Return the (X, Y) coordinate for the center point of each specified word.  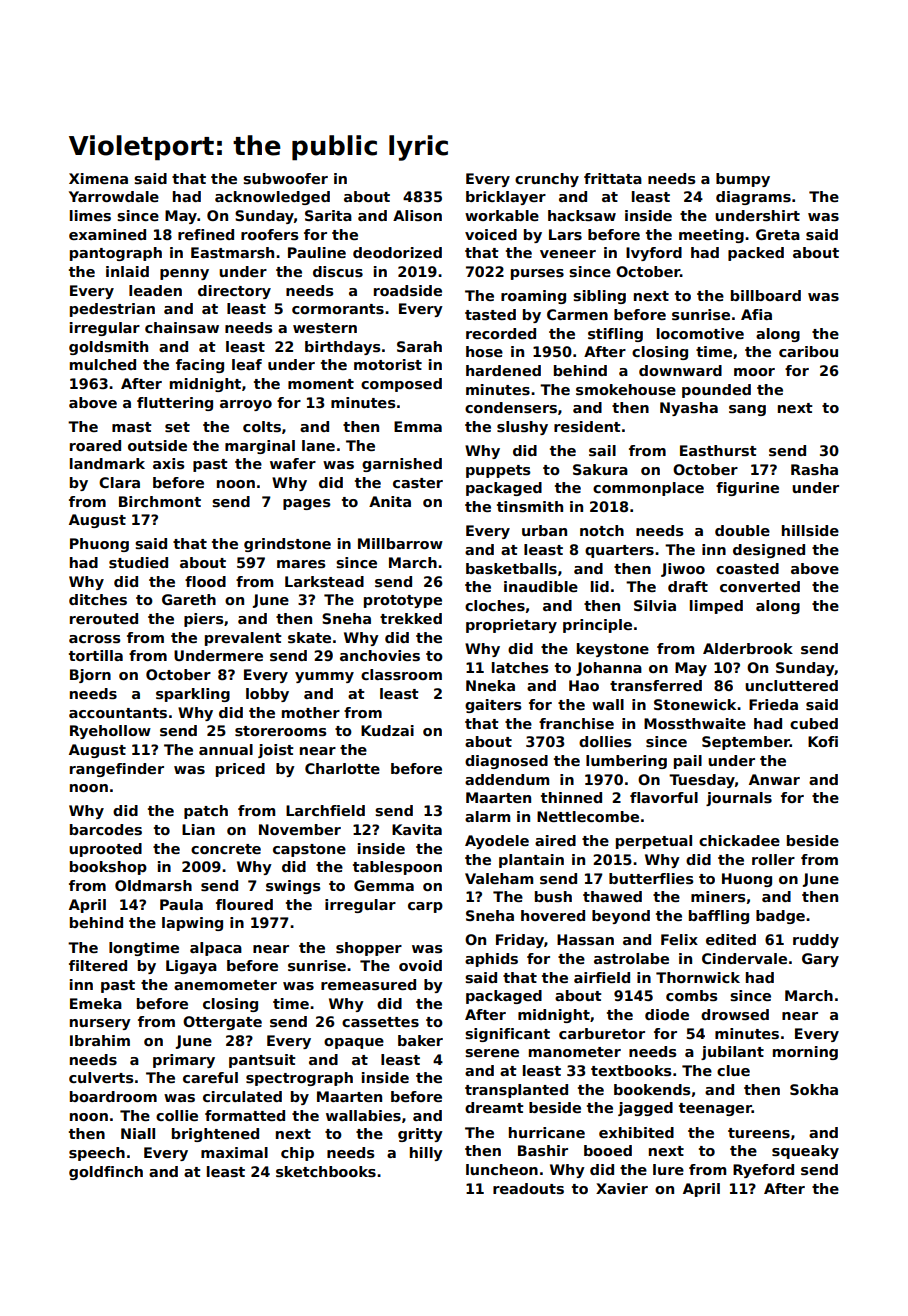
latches (520, 667)
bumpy (743, 180)
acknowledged (272, 198)
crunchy (547, 180)
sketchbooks (326, 1171)
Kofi (823, 741)
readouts (528, 1188)
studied (138, 562)
